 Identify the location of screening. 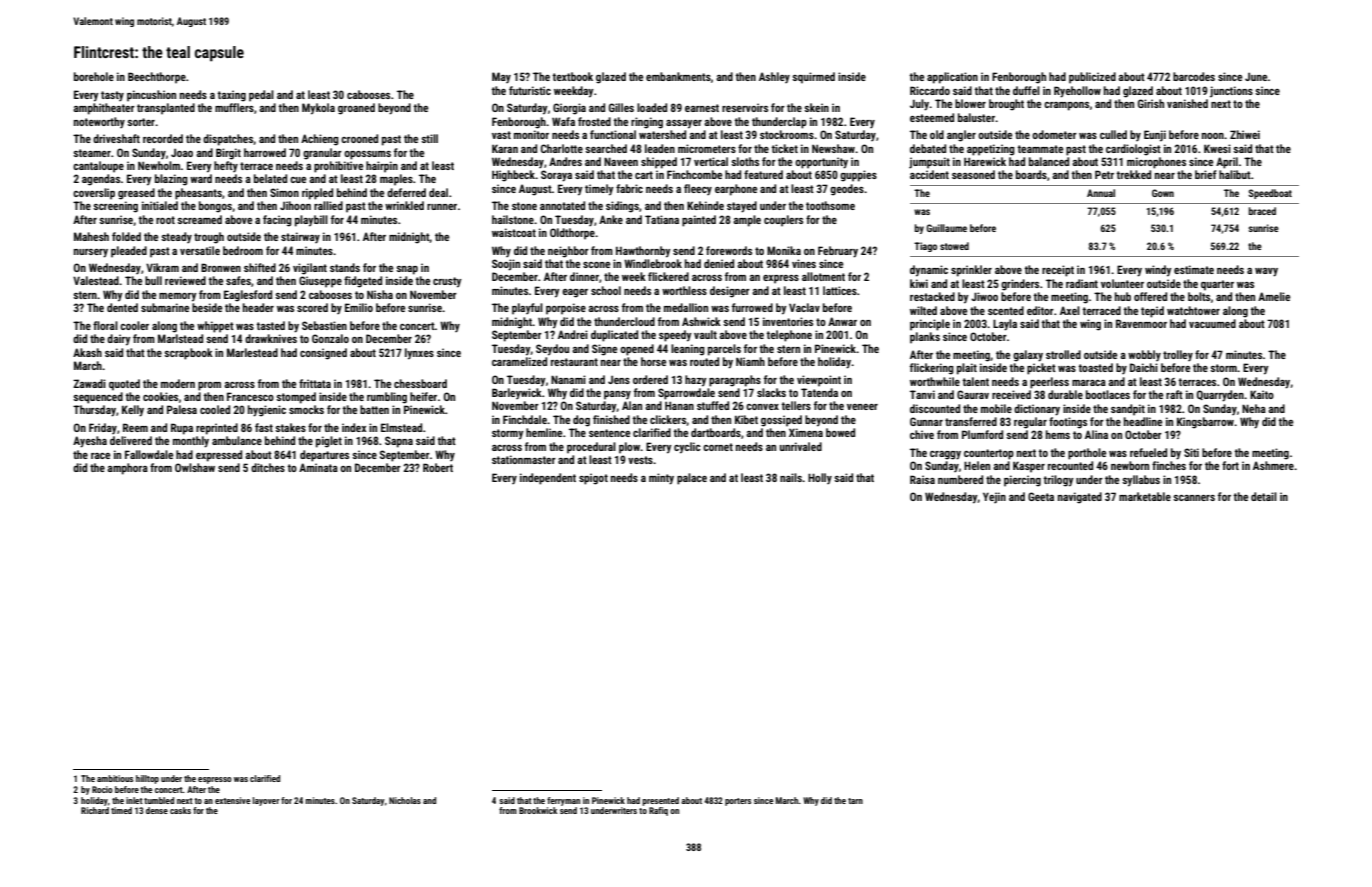
(115, 207).
